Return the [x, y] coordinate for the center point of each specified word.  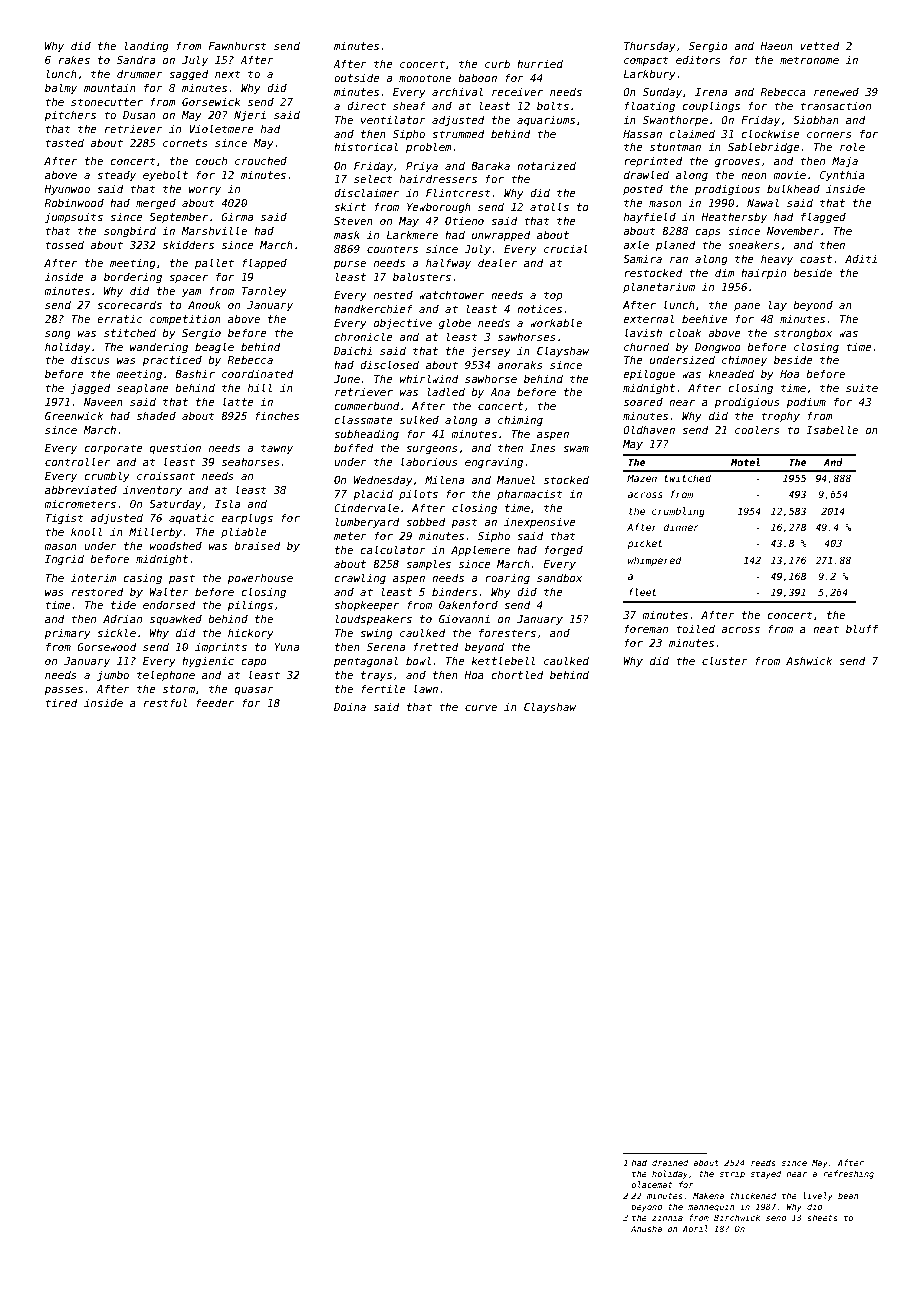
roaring [507, 579]
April [695, 1229]
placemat [652, 1185]
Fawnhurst [238, 46]
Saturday [175, 505]
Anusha [646, 1228]
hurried [540, 63]
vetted [819, 46]
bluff [862, 628]
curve [481, 708]
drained [670, 1162]
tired [61, 702]
